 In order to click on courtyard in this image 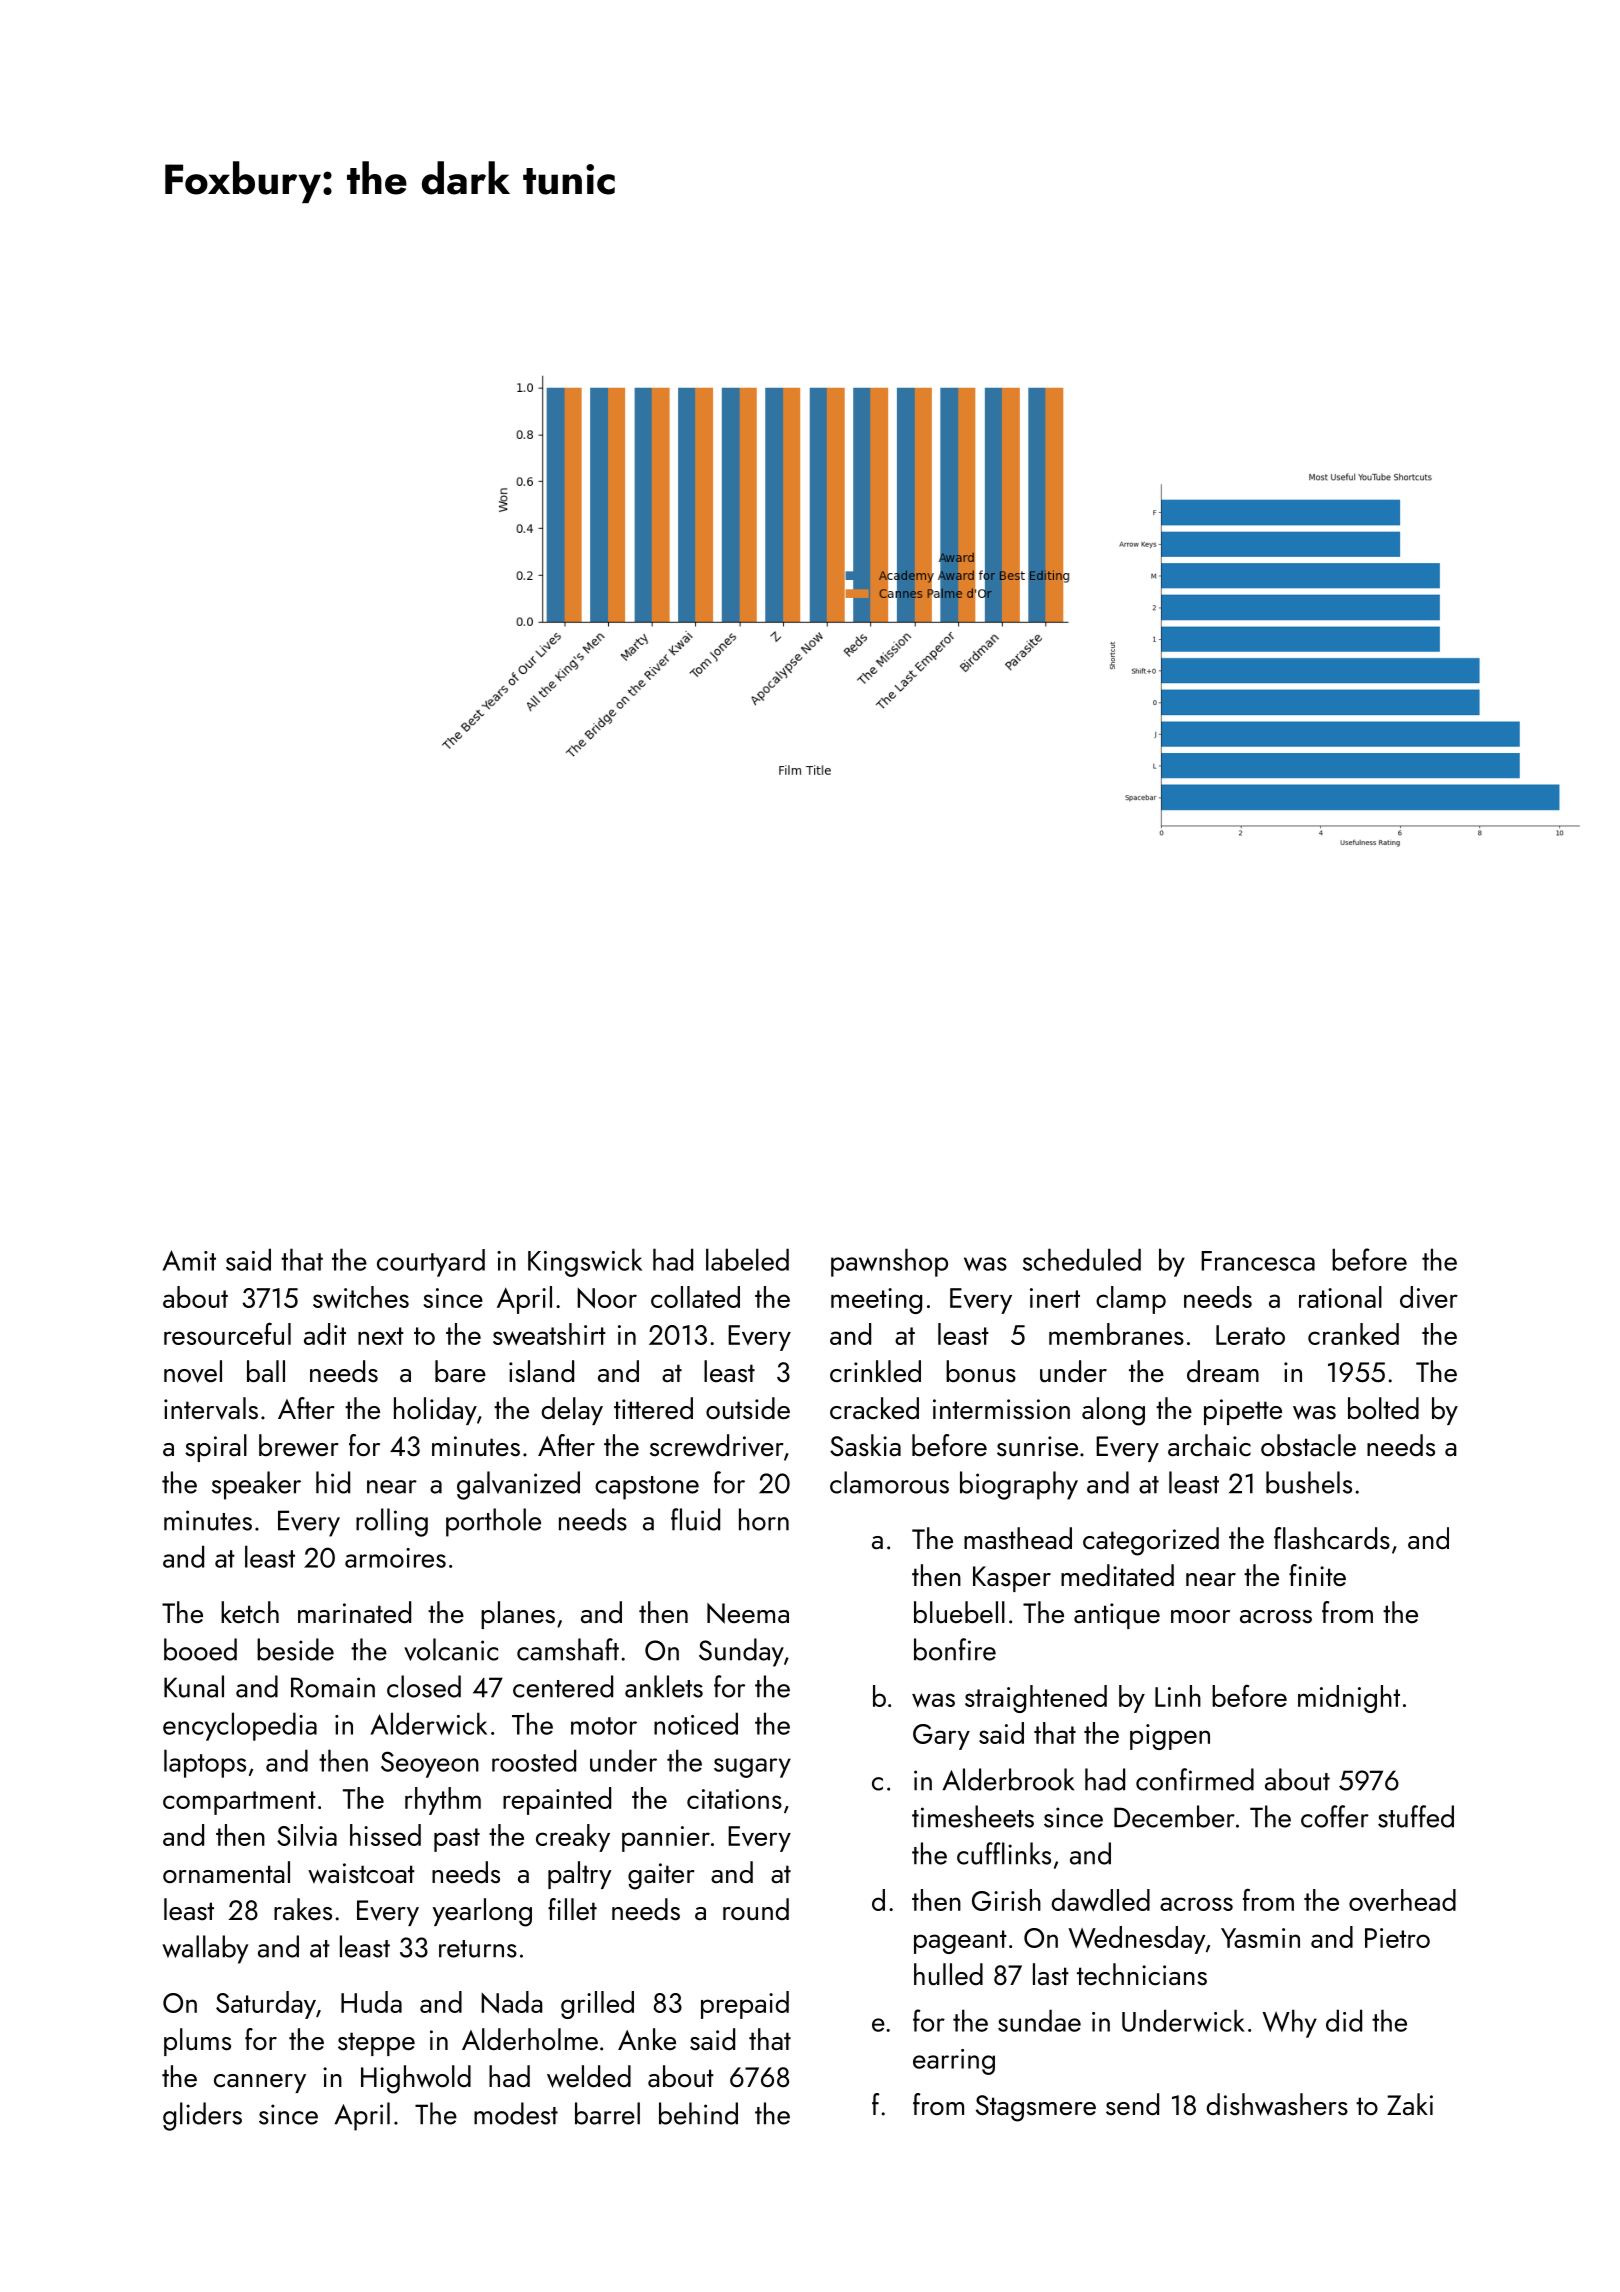, I will do `click(431, 1263)`.
